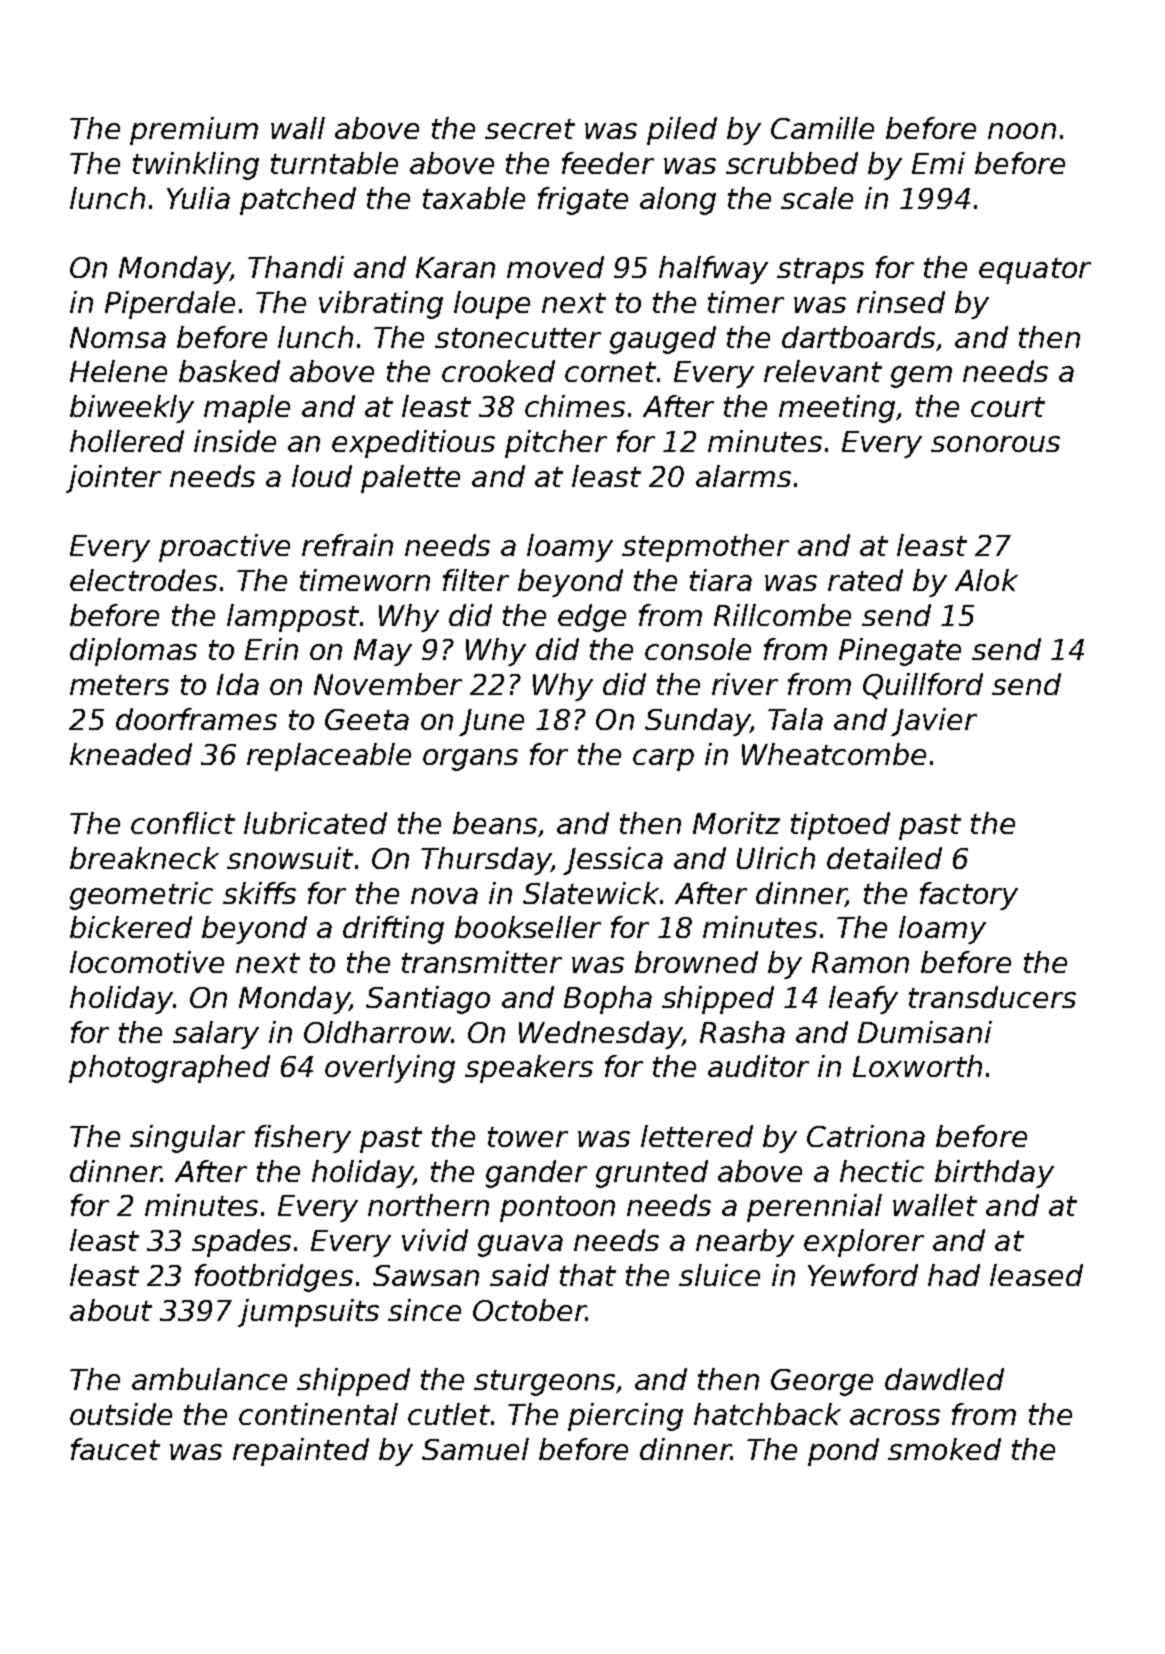 The image size is (1165, 1654). I want to click on skiffs, so click(259, 893).
